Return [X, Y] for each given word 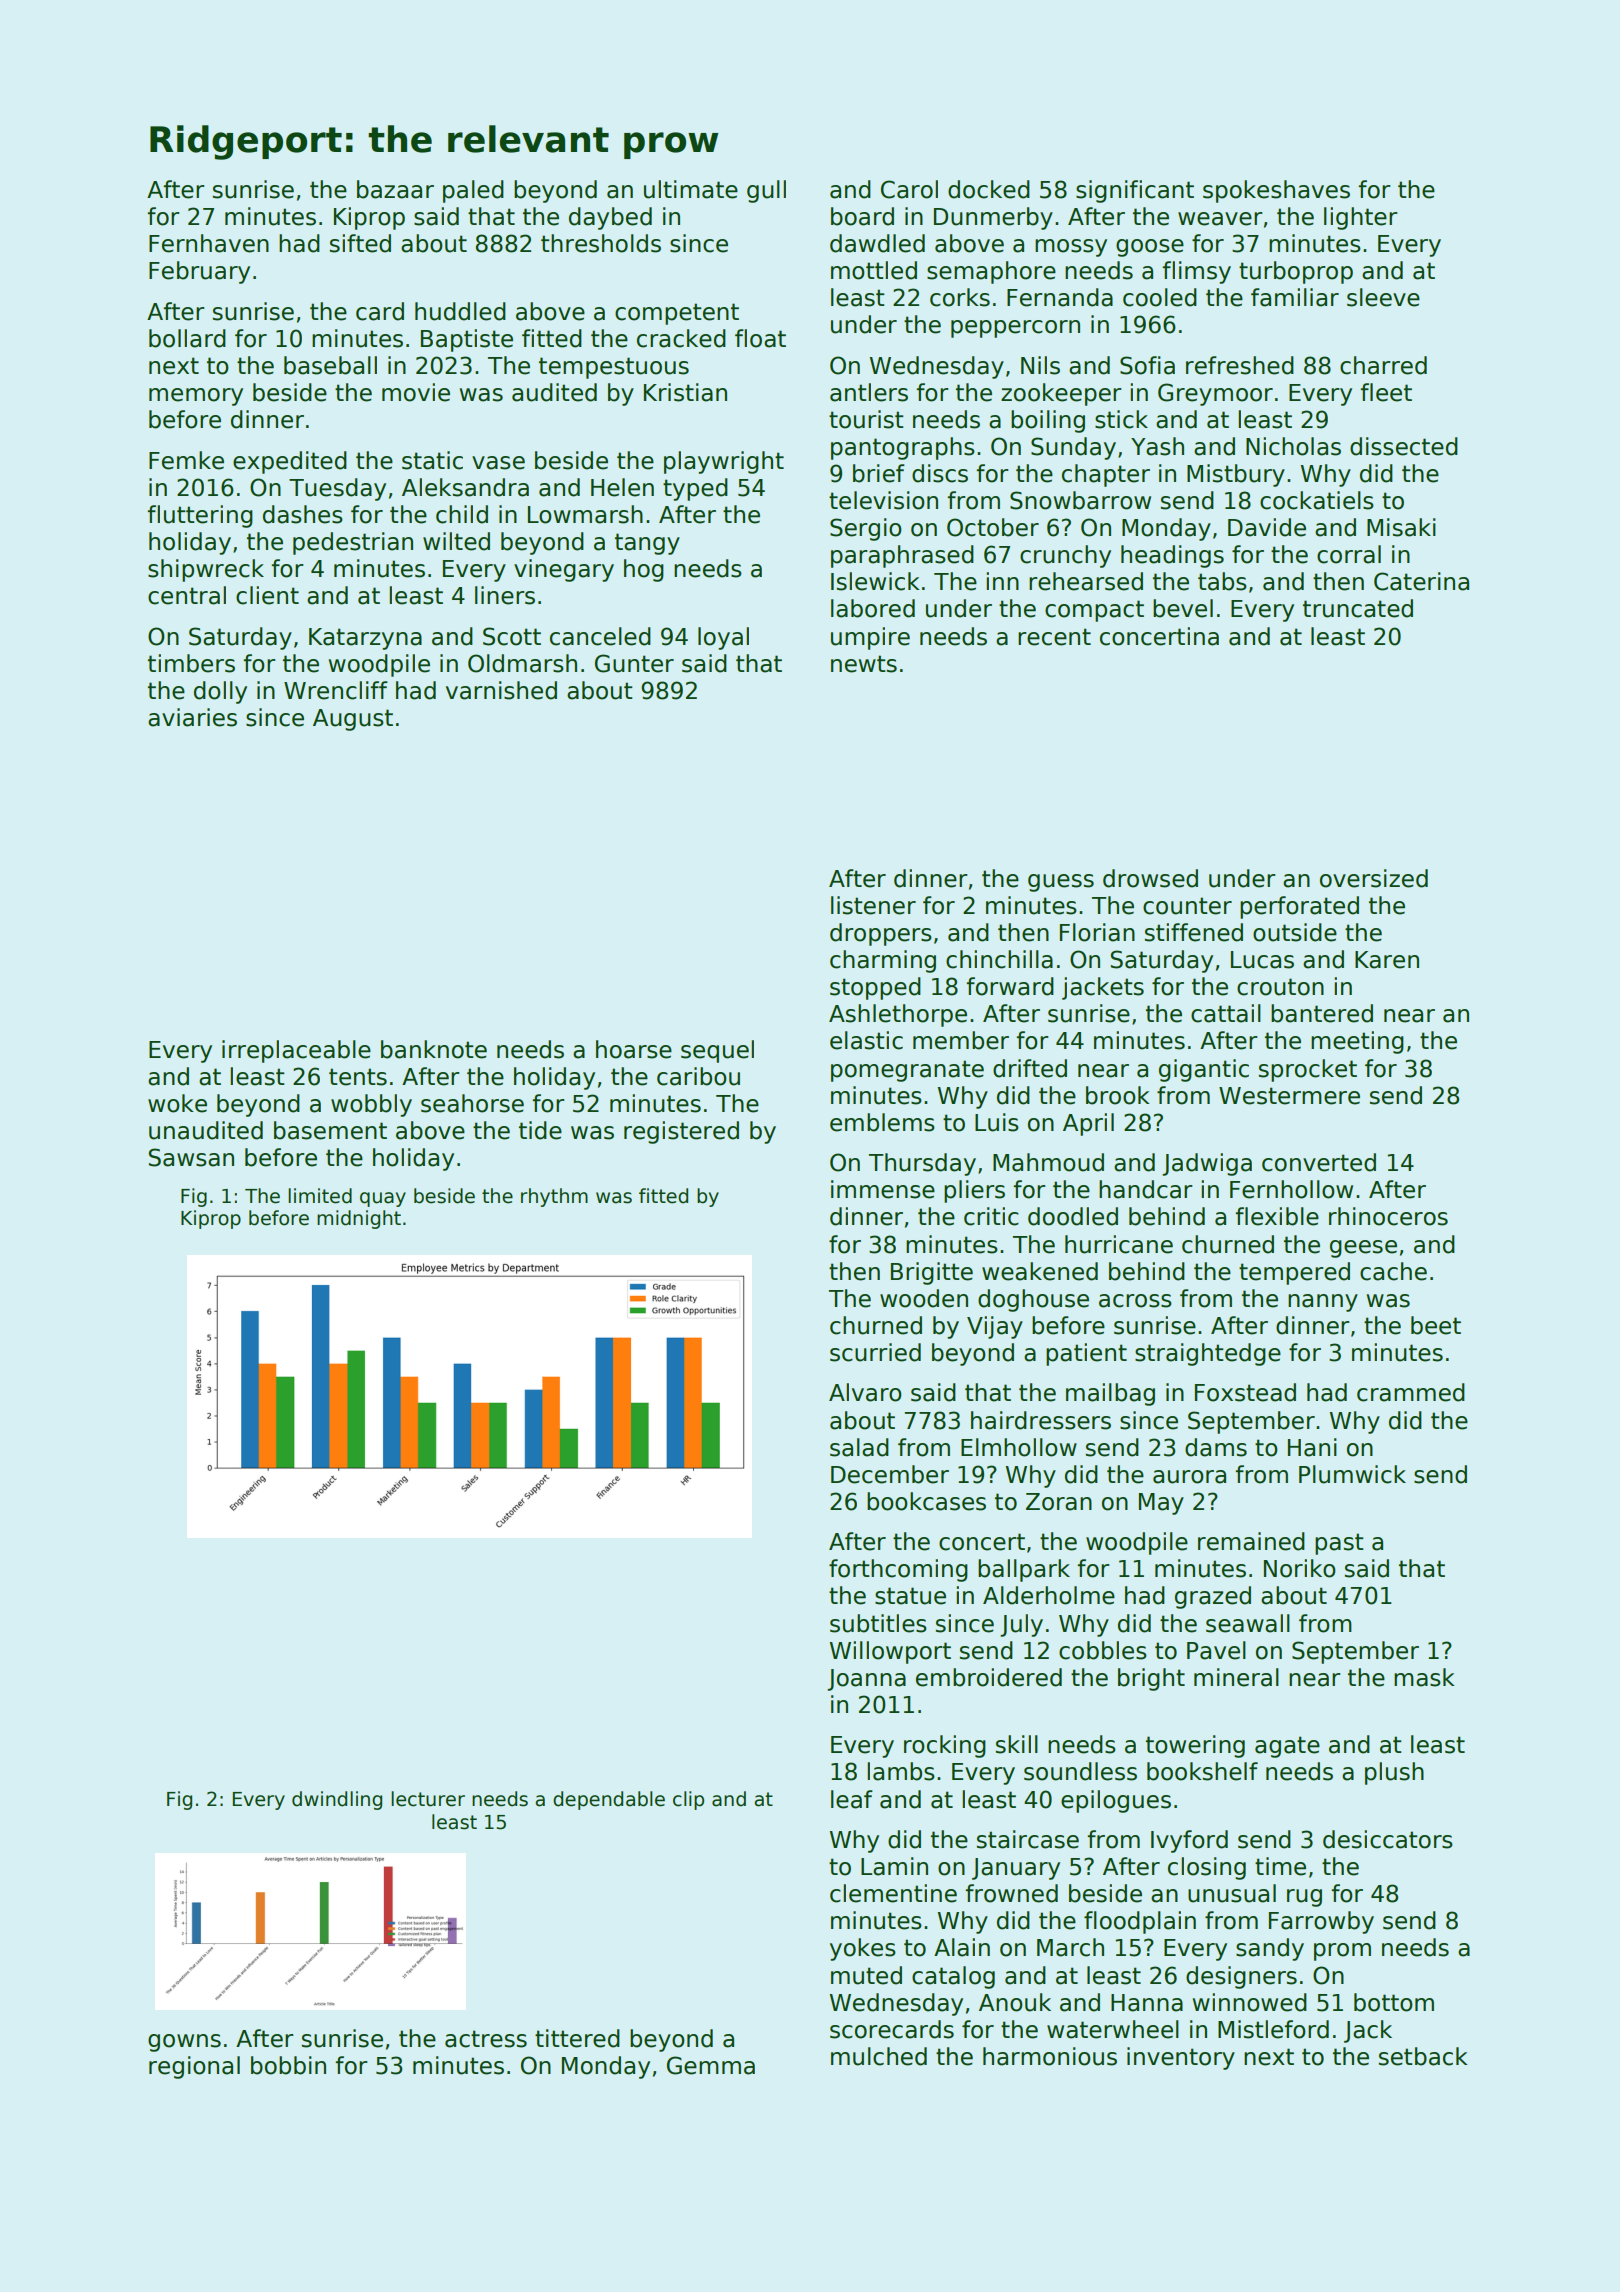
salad [859, 1447]
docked [989, 189]
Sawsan [191, 1157]
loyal [723, 638]
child [462, 514]
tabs [1222, 581]
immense [883, 1189]
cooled [1160, 297]
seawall [1248, 1623]
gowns [184, 2043]
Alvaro [865, 1392]
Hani [1312, 1447]
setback [1423, 2056]
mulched [879, 2056]
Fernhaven [209, 243]
